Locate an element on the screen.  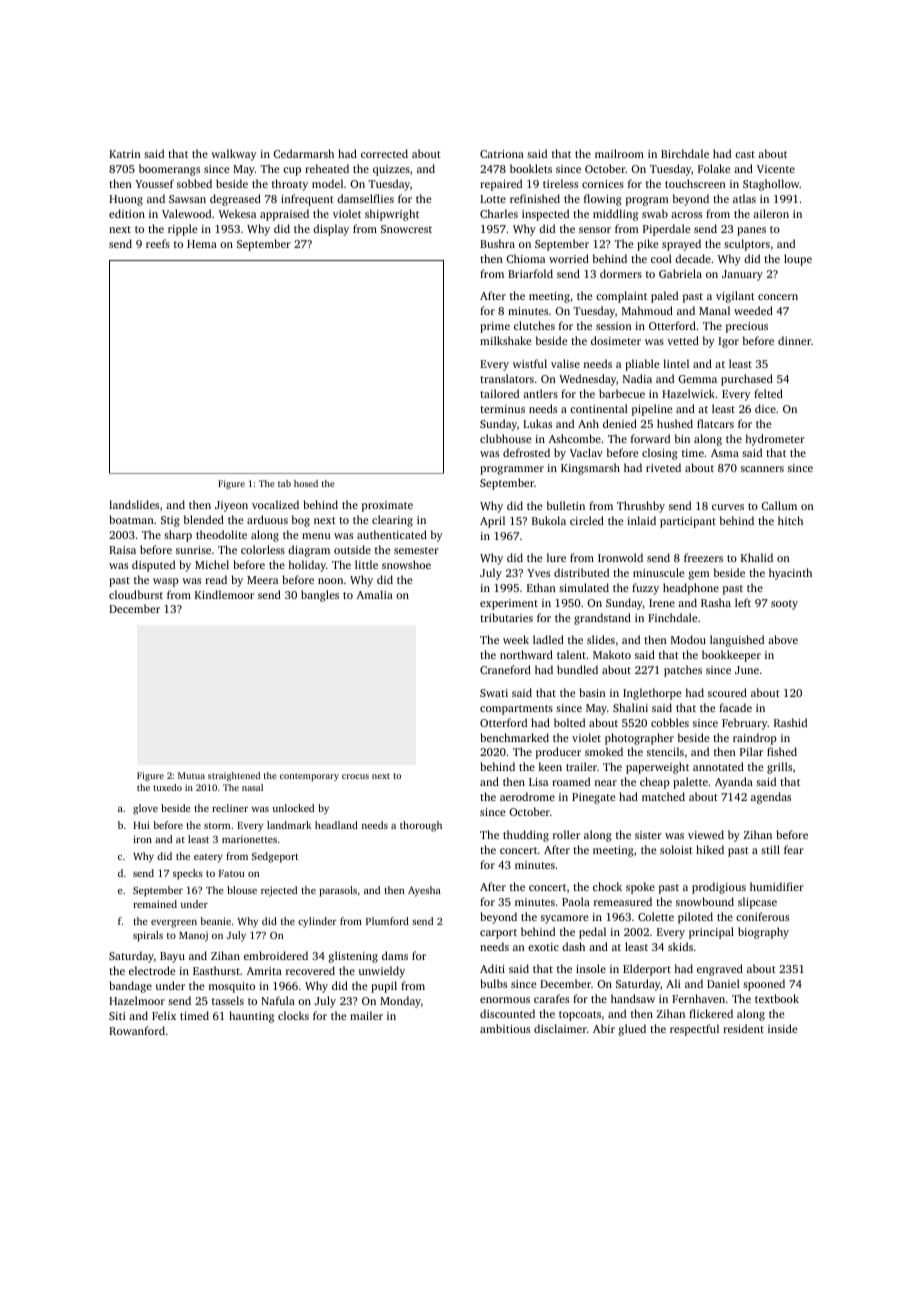
mosquito is located at coordinates (232, 987).
